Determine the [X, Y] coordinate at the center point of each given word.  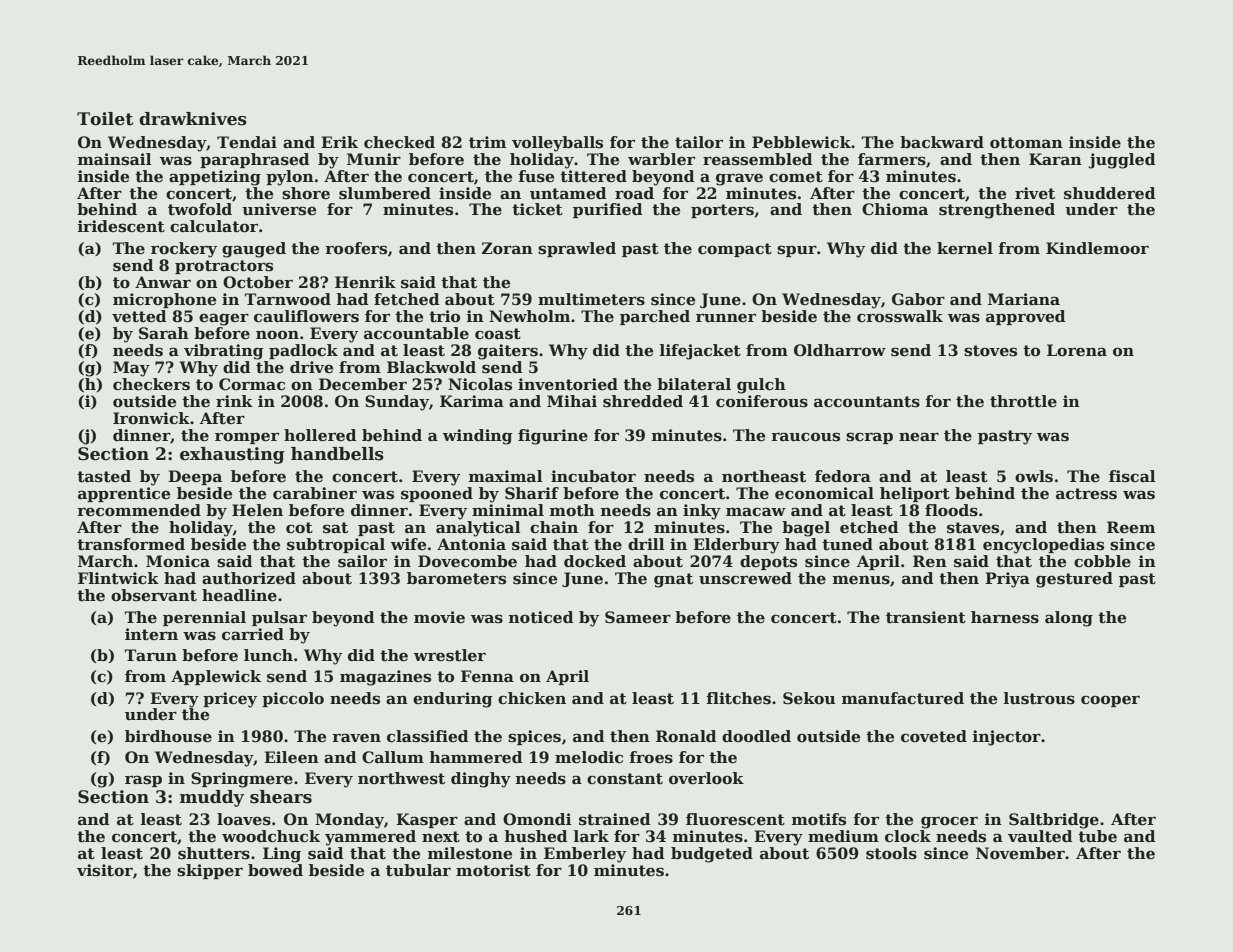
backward [942, 142]
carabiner [315, 493]
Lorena [1077, 350]
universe [279, 209]
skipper [210, 871]
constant [625, 779]
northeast [764, 476]
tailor [699, 142]
